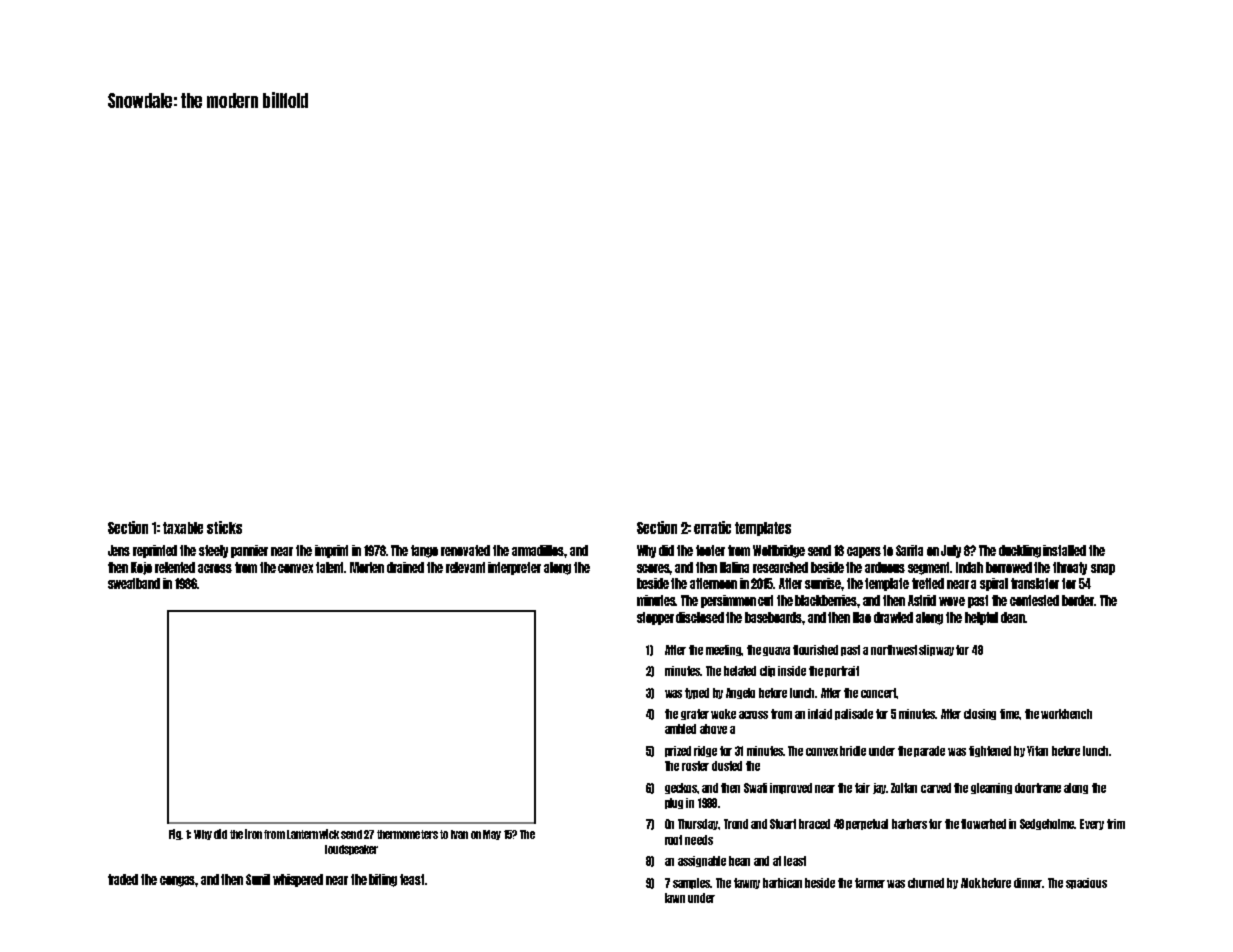 This image has width=1233, height=952. What do you see at coordinates (134, 583) in the image?
I see `sweatband` at bounding box center [134, 583].
